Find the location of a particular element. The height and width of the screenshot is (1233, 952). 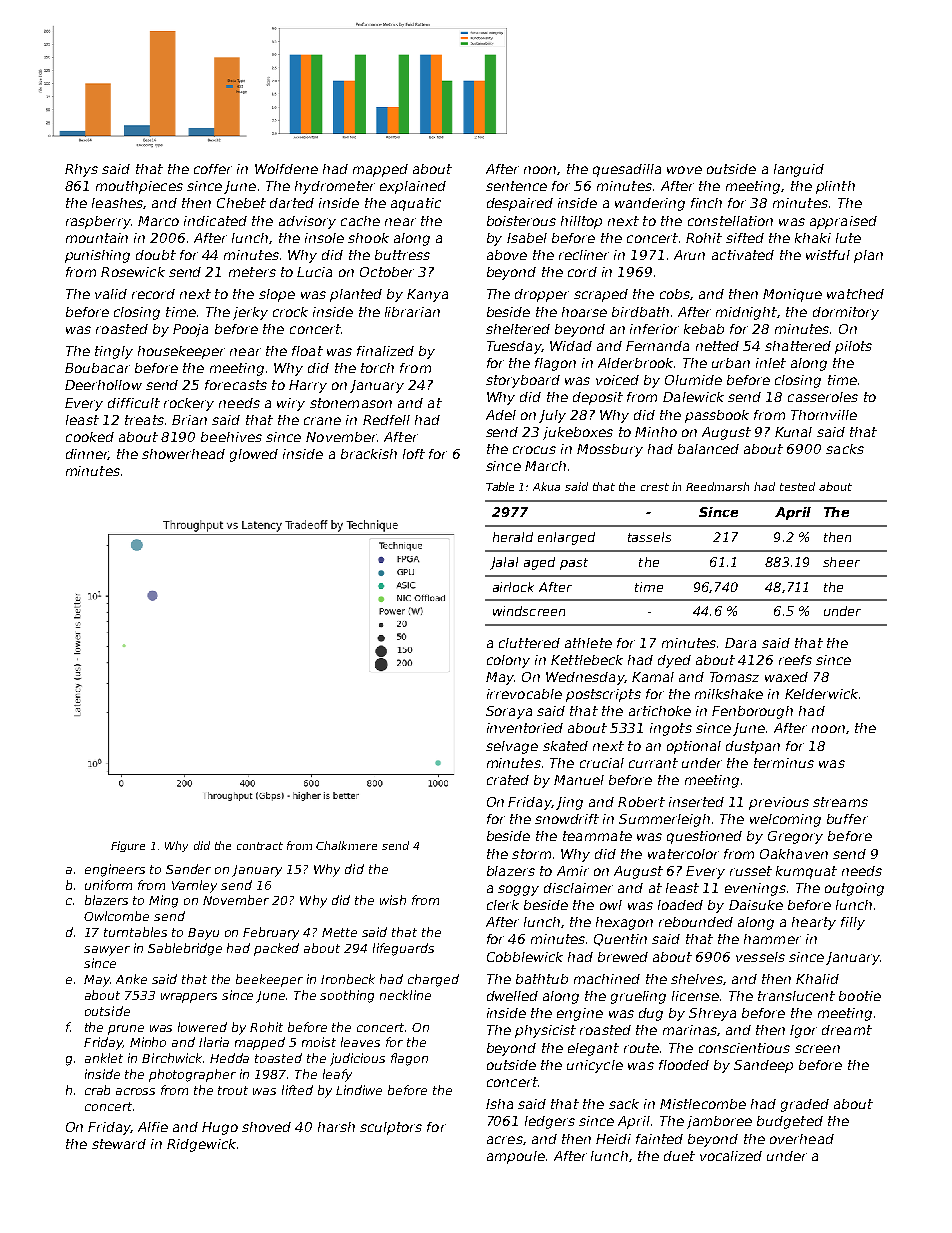

coffer is located at coordinates (213, 169).
